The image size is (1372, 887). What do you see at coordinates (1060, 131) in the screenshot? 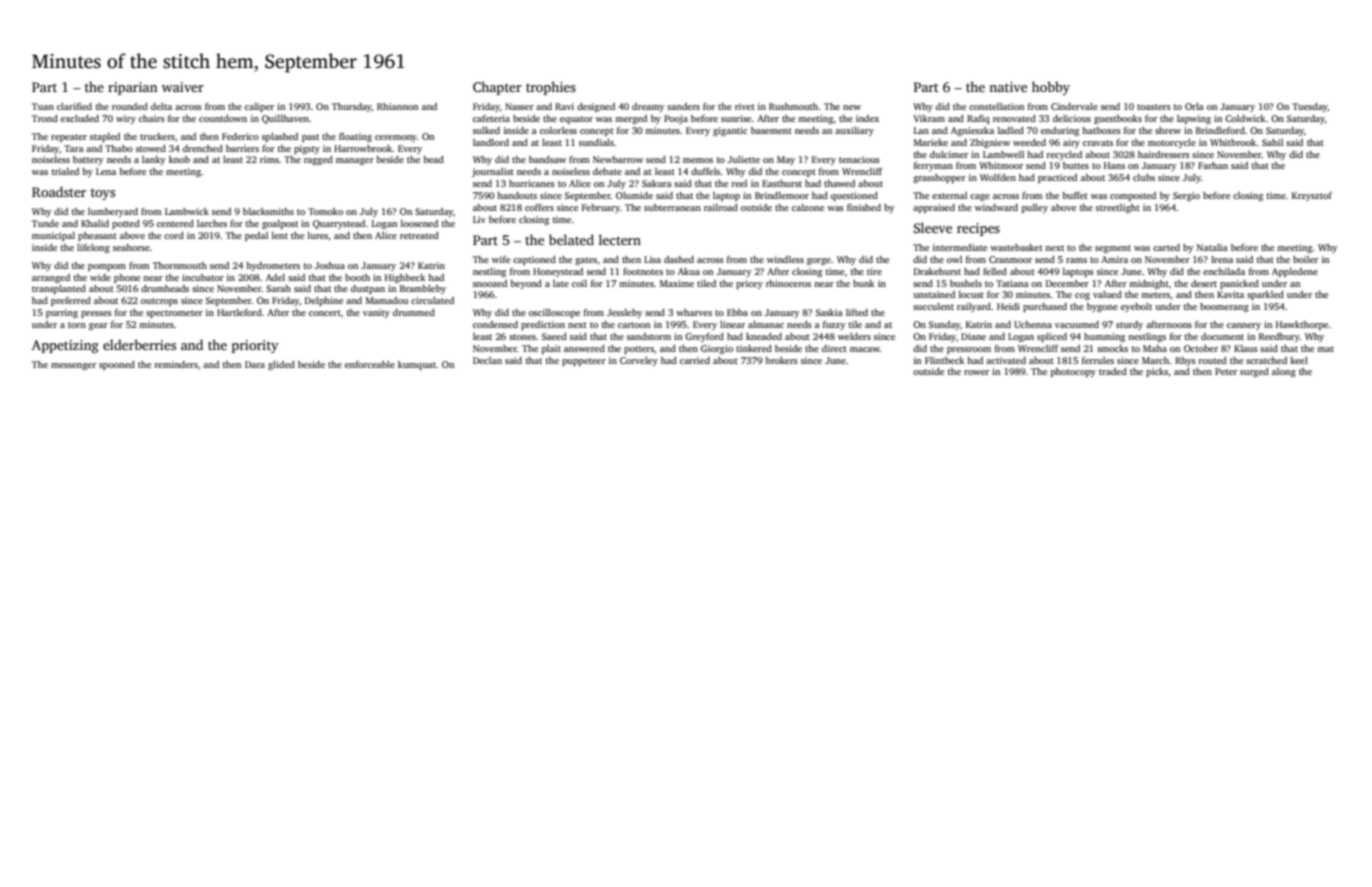
I see `enduring` at bounding box center [1060, 131].
